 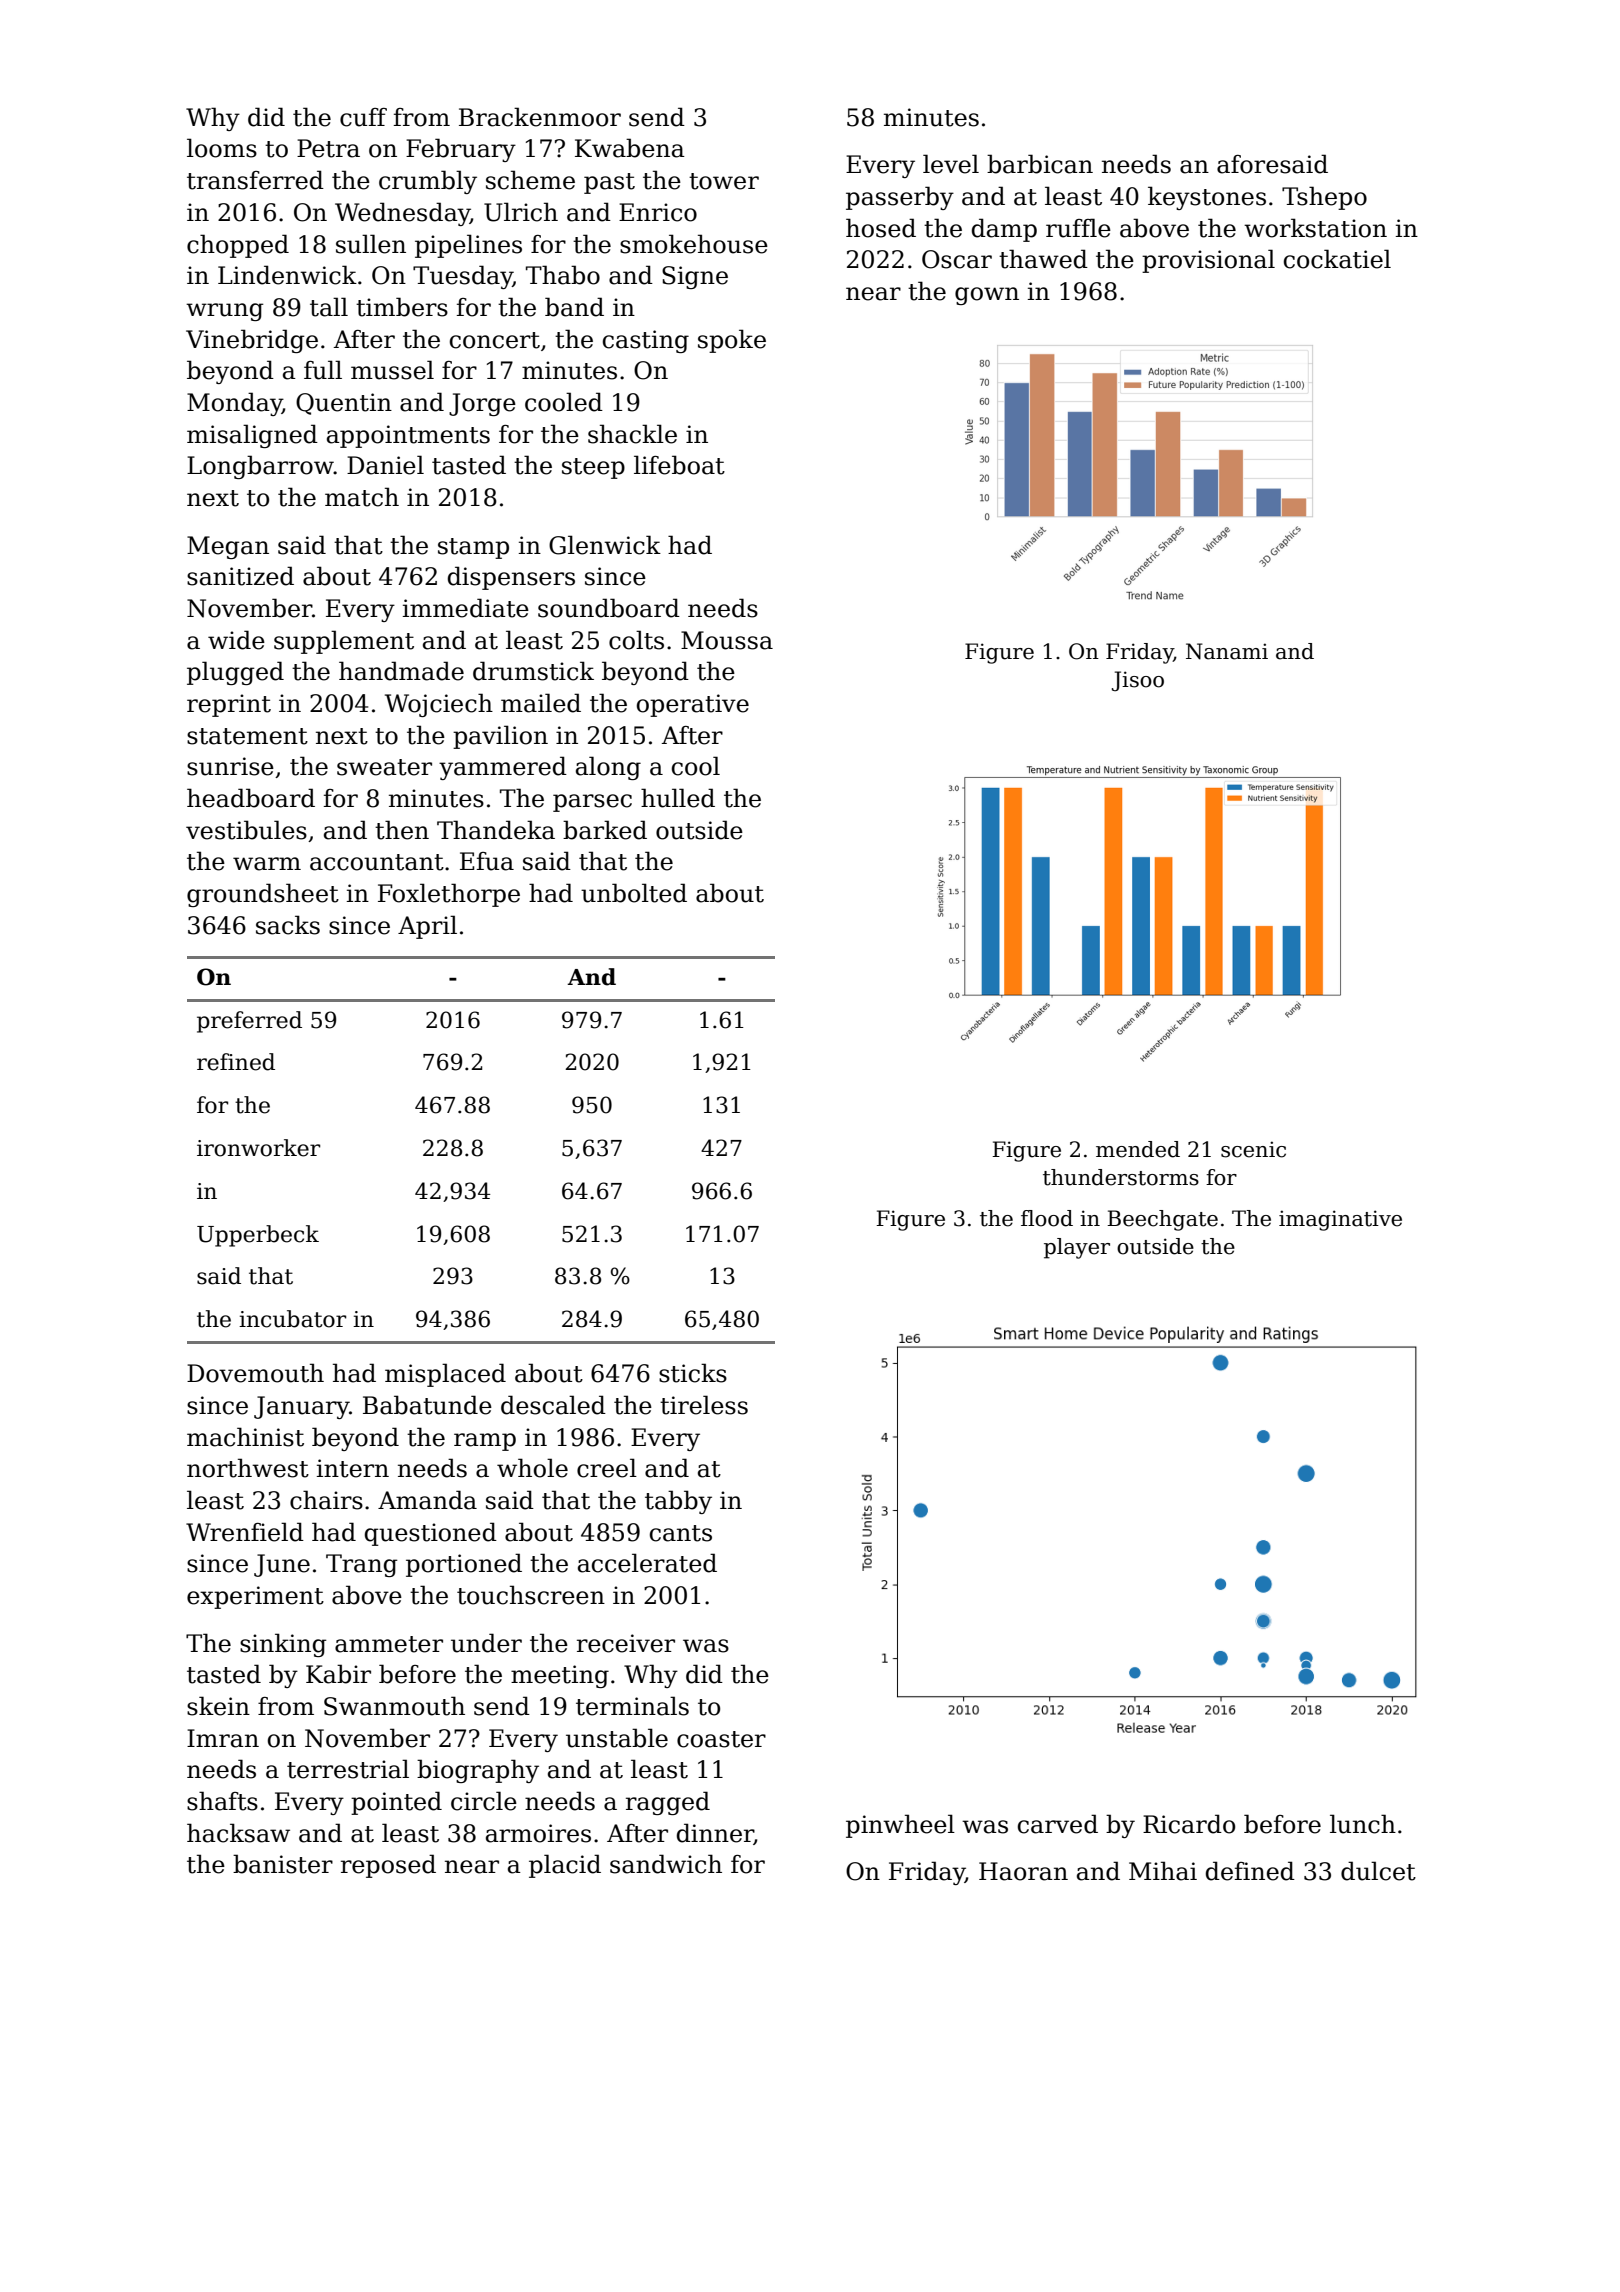 I want to click on Efua, so click(x=487, y=861).
